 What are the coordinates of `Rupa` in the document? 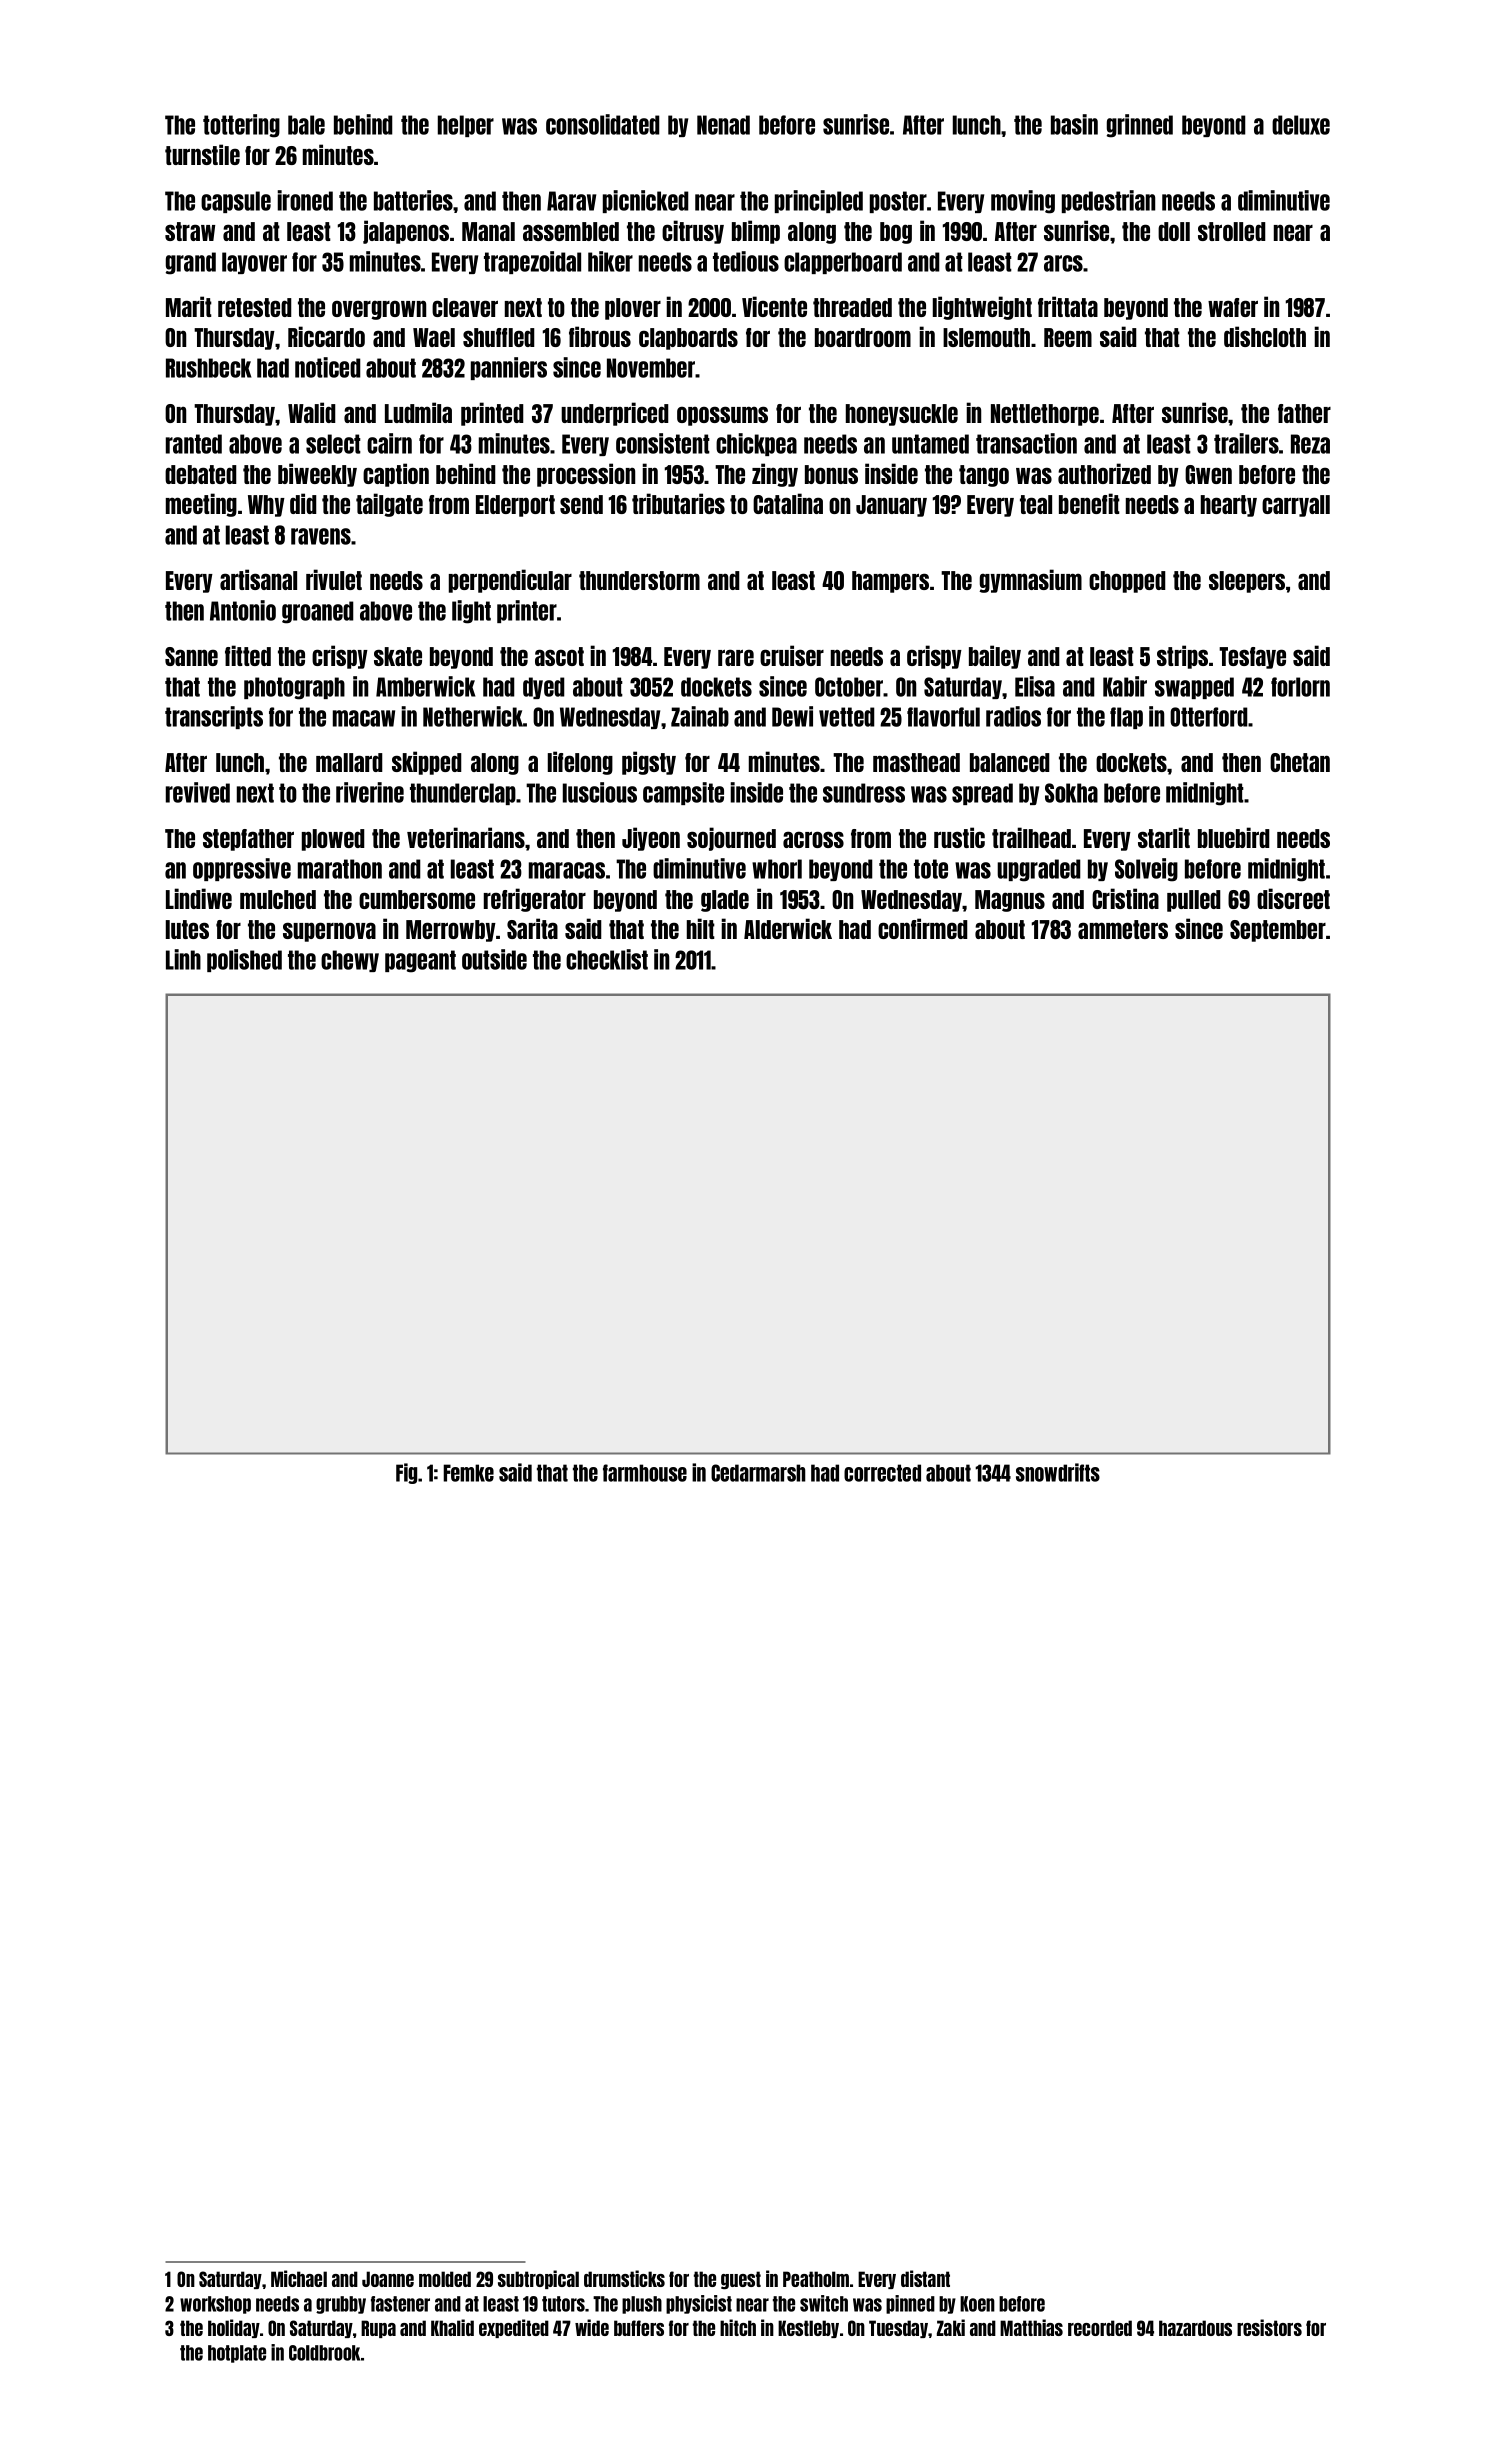 It's located at (378, 2329).
